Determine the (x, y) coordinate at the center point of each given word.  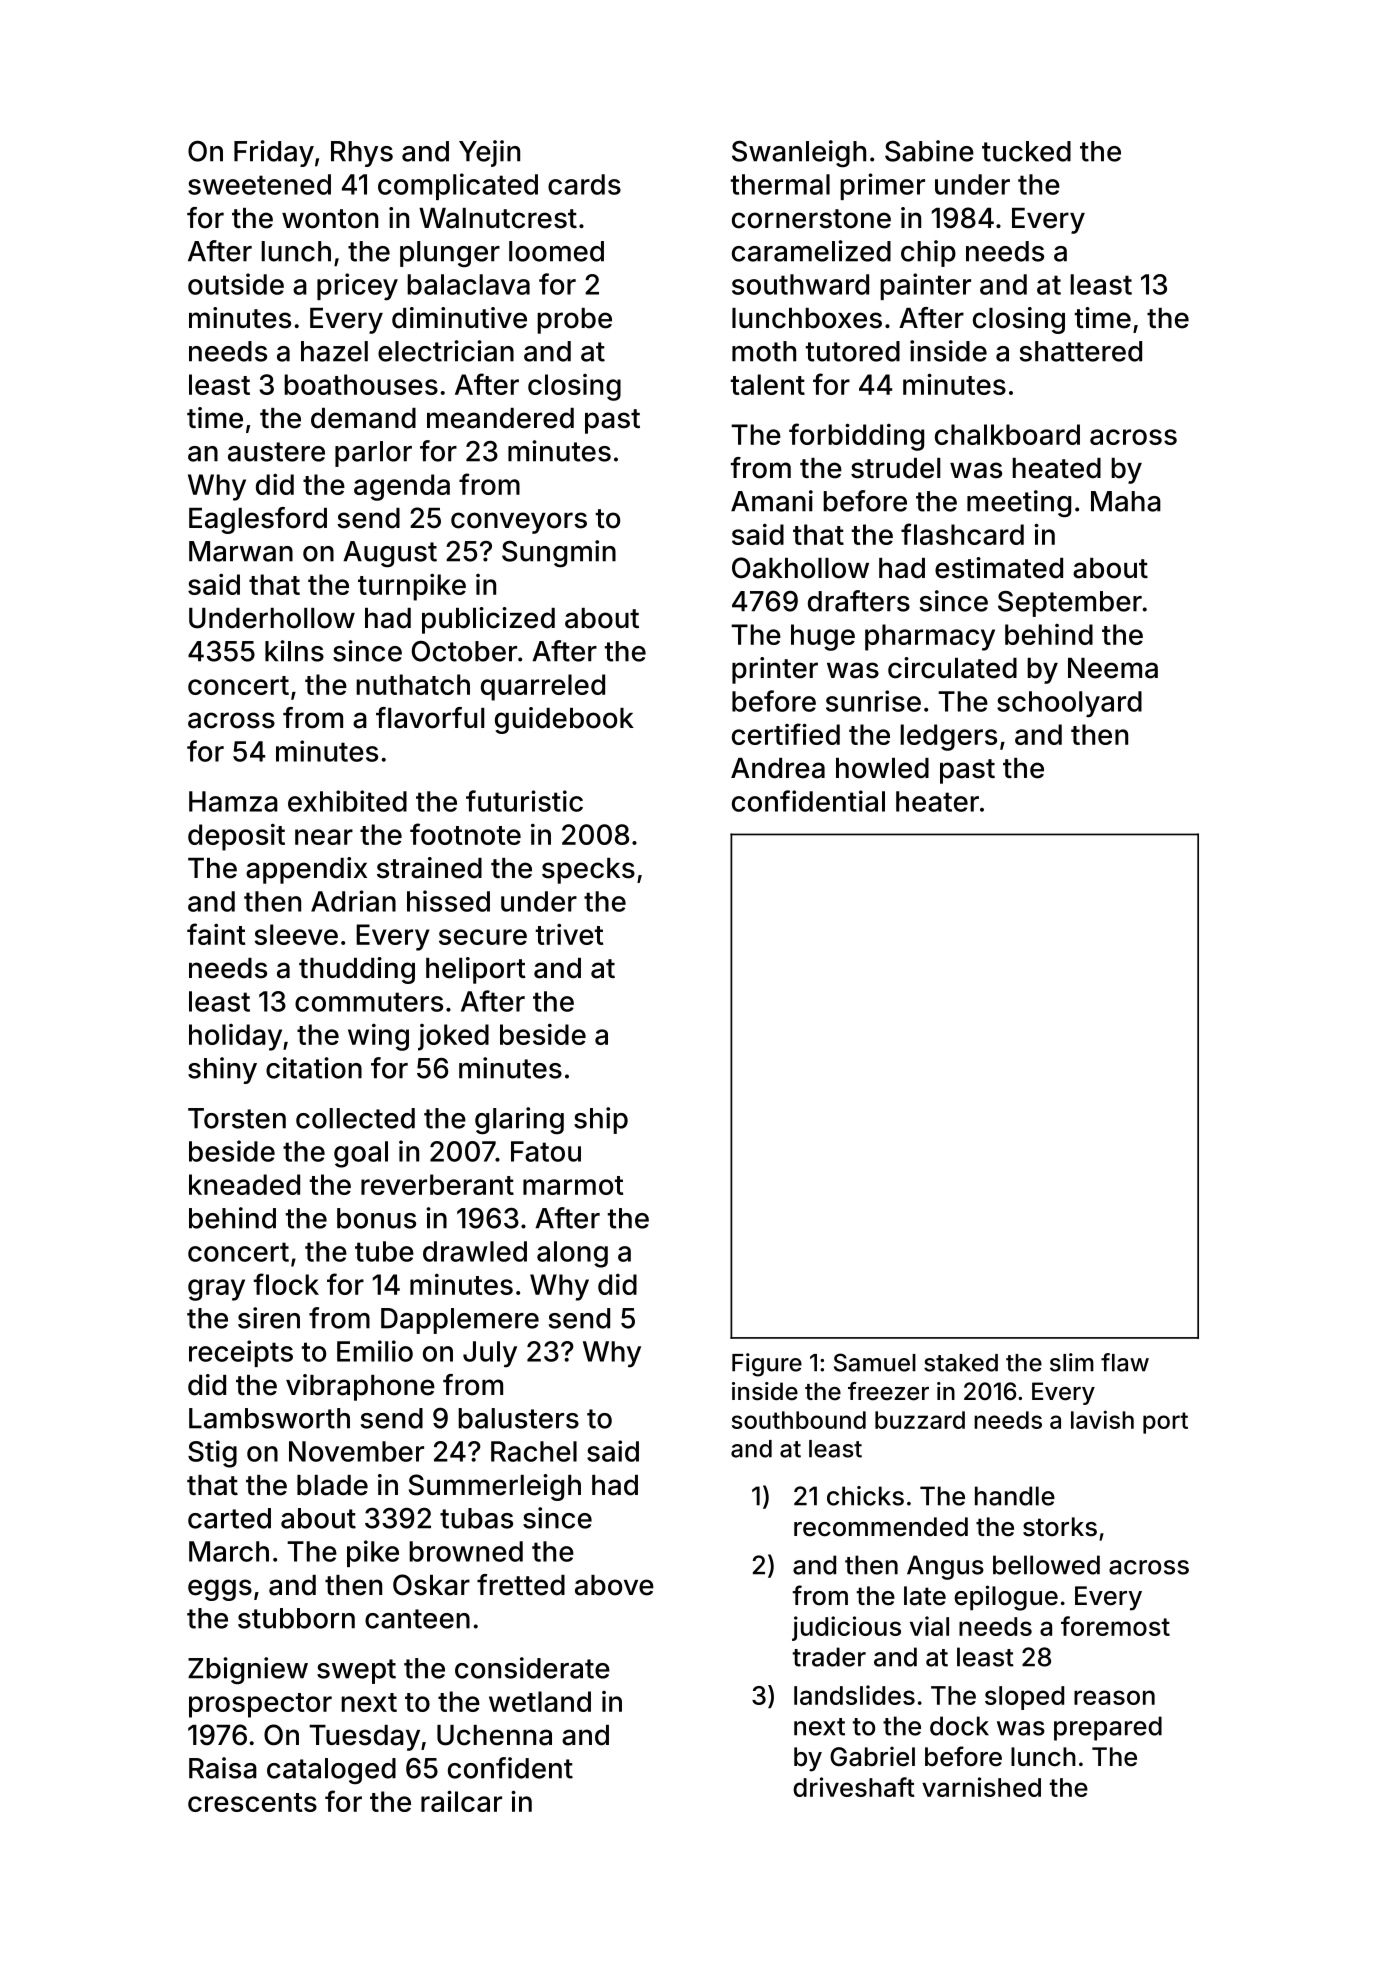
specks (588, 871)
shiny (222, 1070)
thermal (780, 184)
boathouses (361, 384)
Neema (1113, 668)
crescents (252, 1802)
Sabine (929, 151)
